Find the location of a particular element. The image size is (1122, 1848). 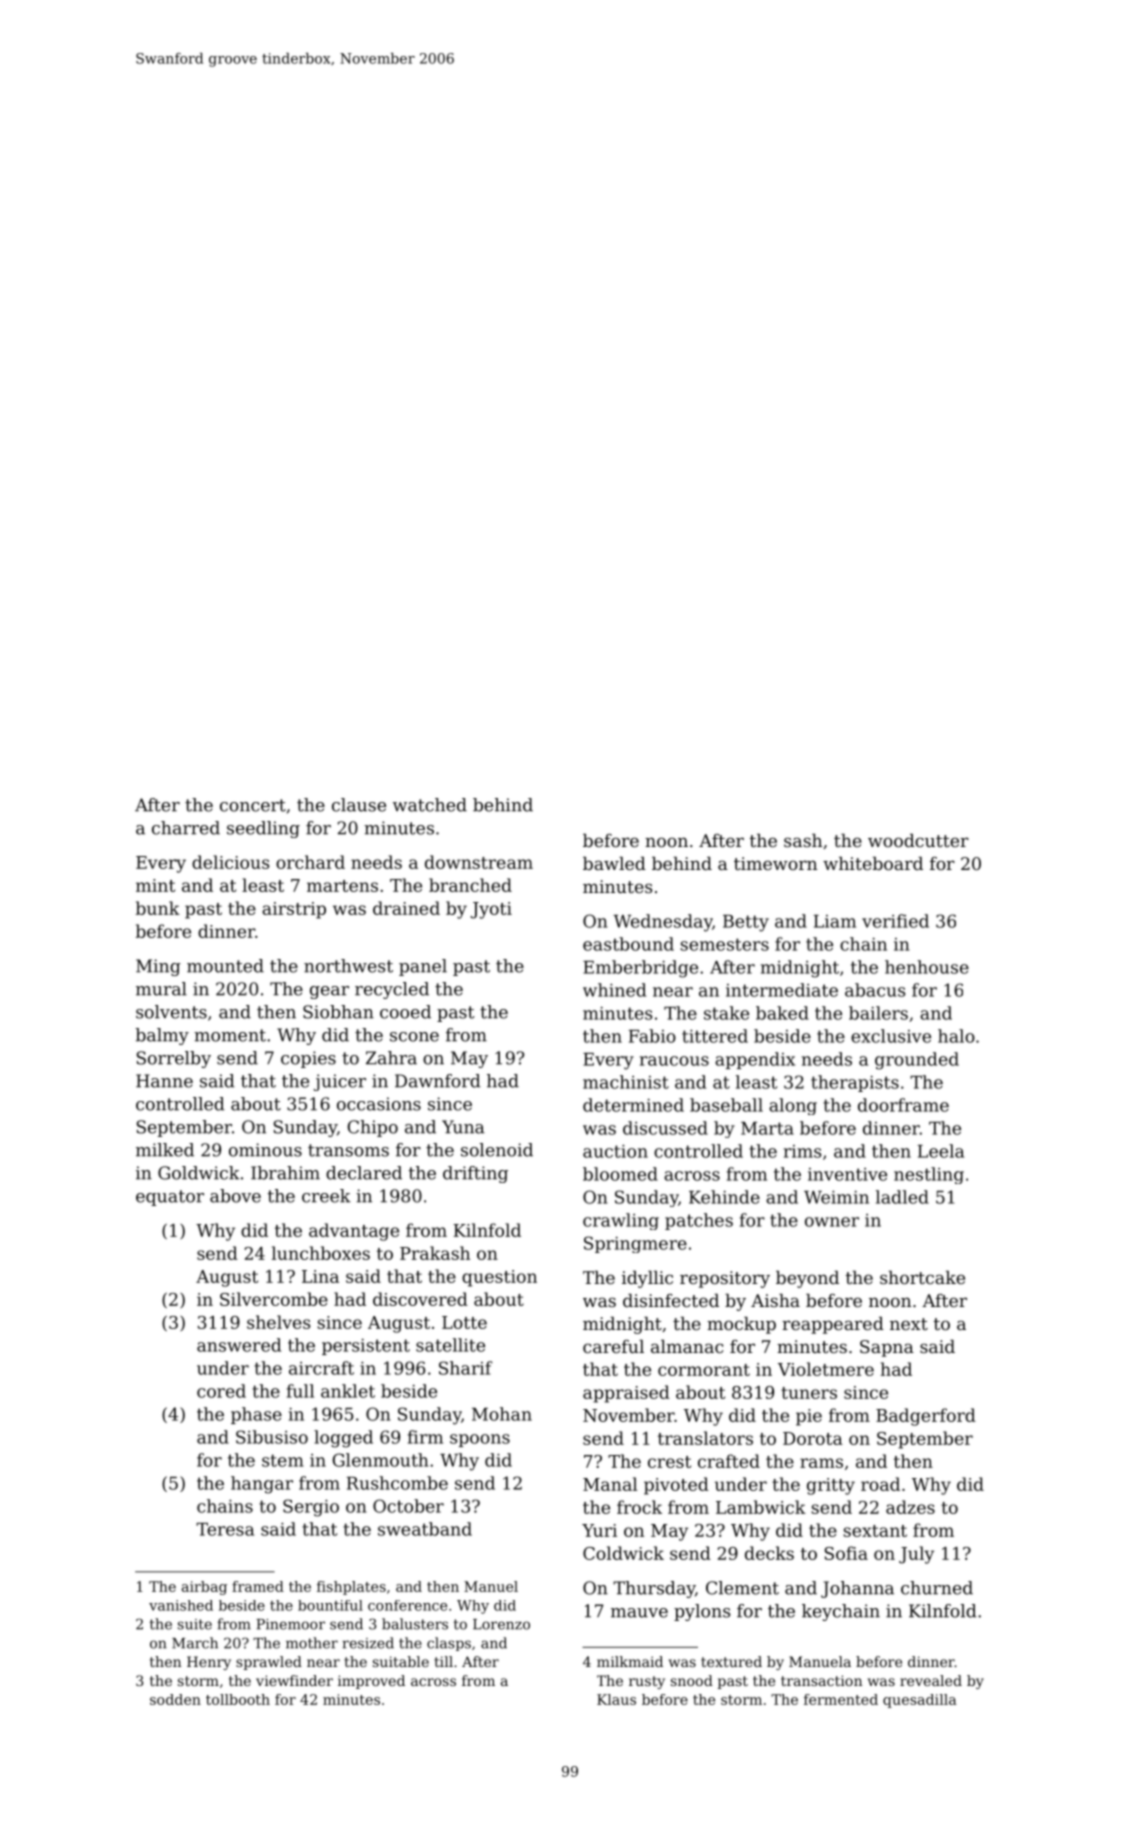

advantage is located at coordinates (354, 1232).
